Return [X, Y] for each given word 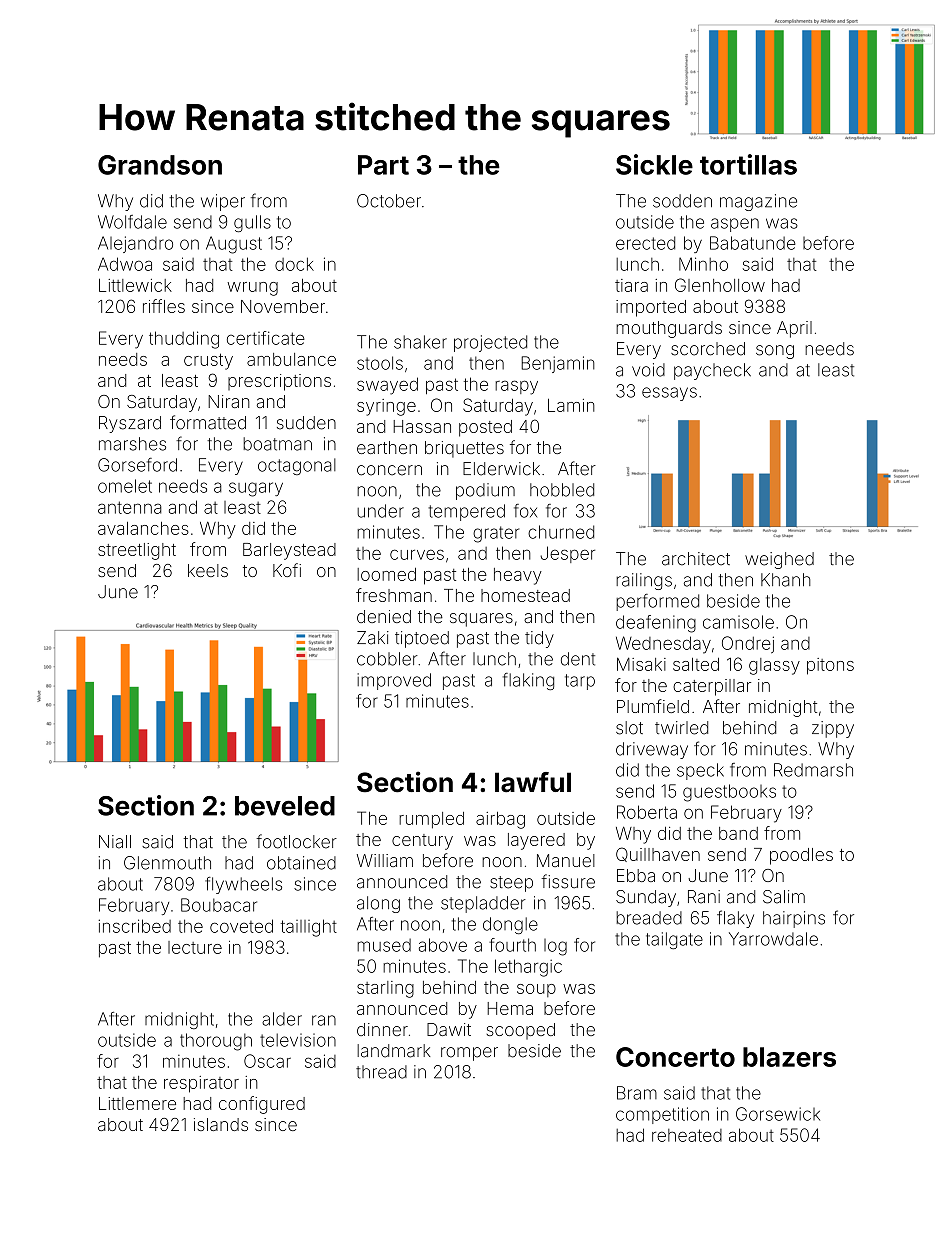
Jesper [568, 554]
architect [696, 559]
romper [469, 1054]
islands [221, 1124]
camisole [738, 622]
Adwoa [125, 264]
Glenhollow [720, 285]
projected [490, 343]
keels [208, 570]
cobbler [387, 659]
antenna [130, 507]
